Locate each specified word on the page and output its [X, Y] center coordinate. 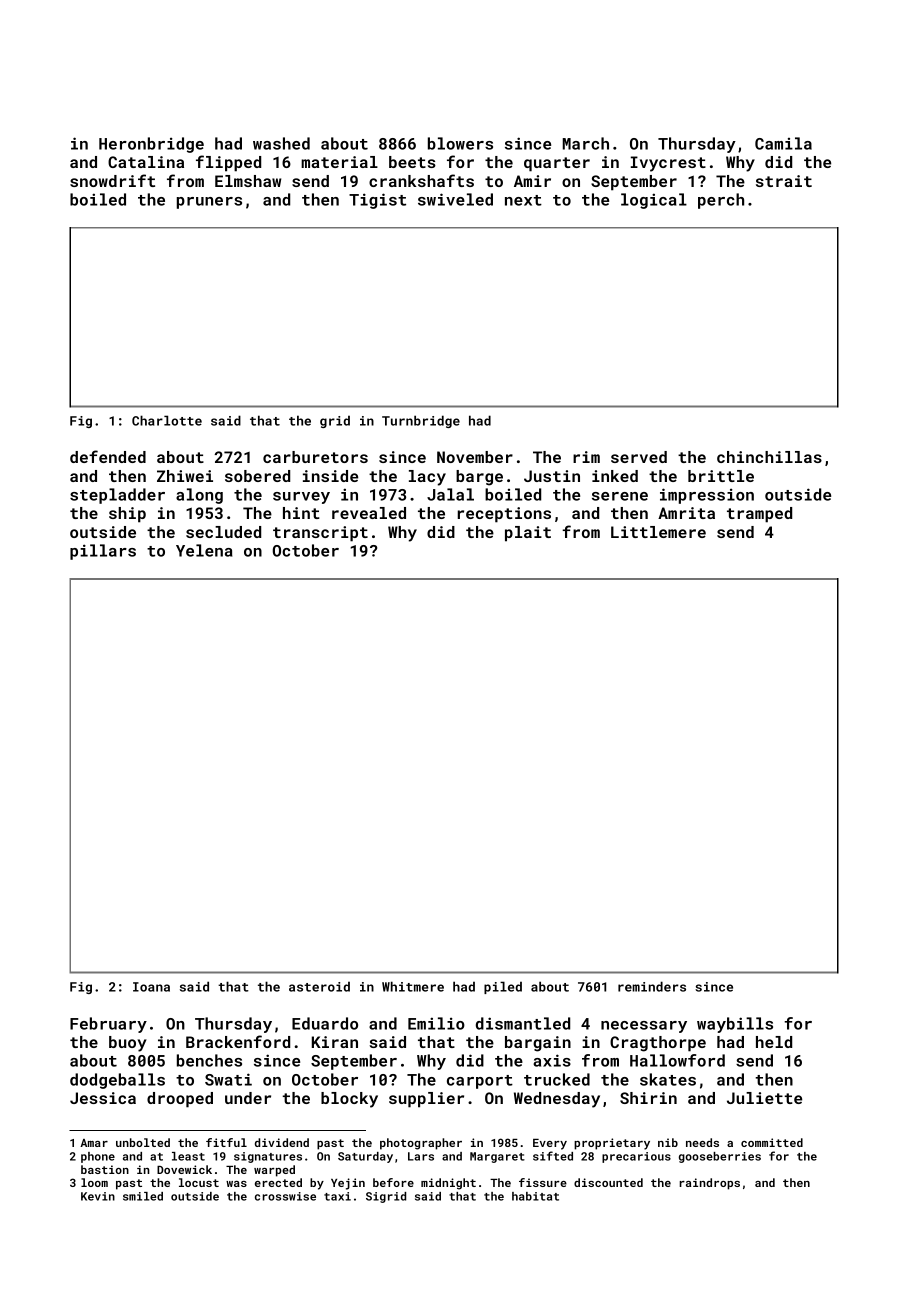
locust [199, 1182]
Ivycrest [668, 164]
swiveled [455, 199]
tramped [759, 515]
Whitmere [413, 986]
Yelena [204, 550]
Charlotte [167, 420]
